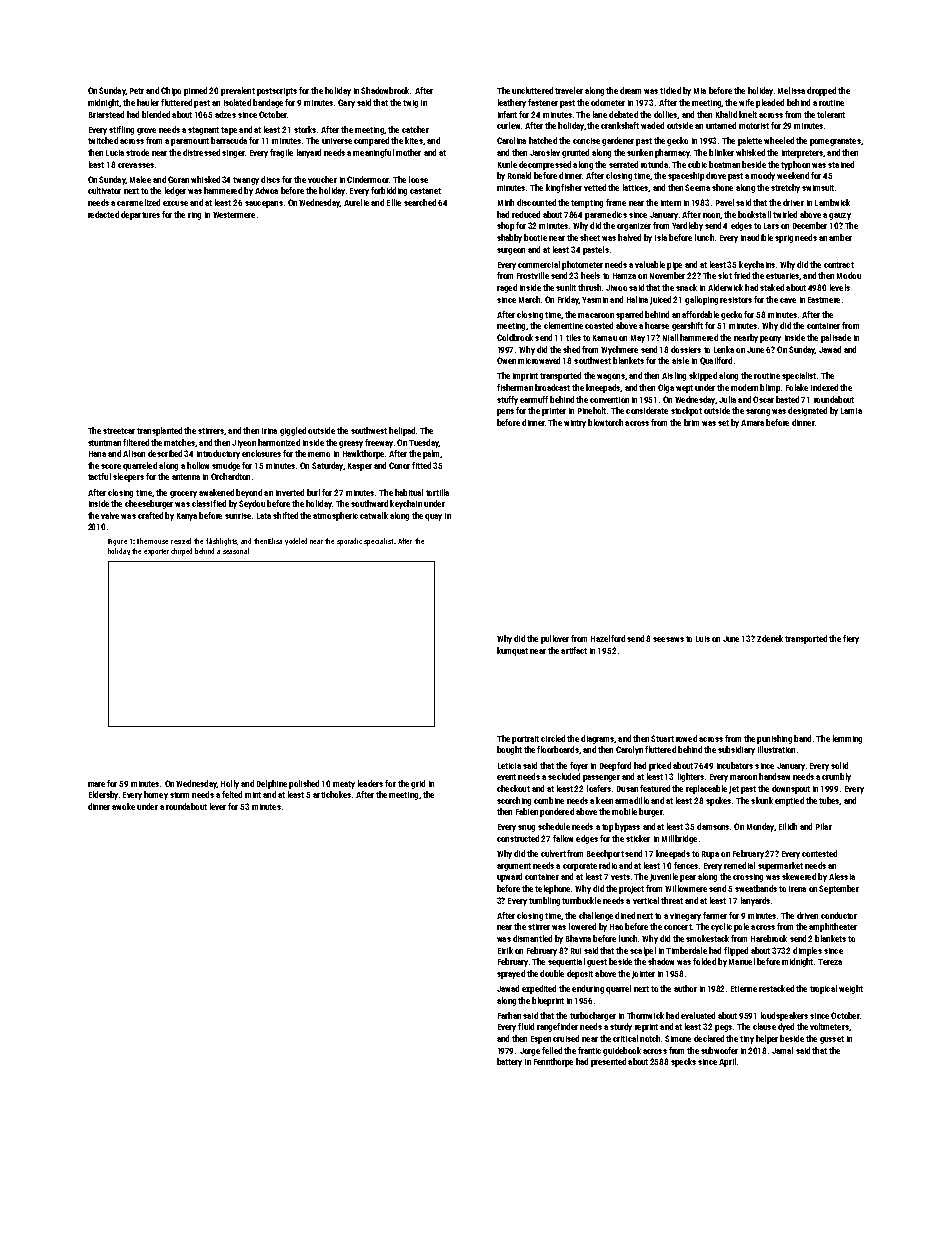 The image size is (952, 1233). What do you see at coordinates (264, 204) in the document?
I see `saucepans` at bounding box center [264, 204].
